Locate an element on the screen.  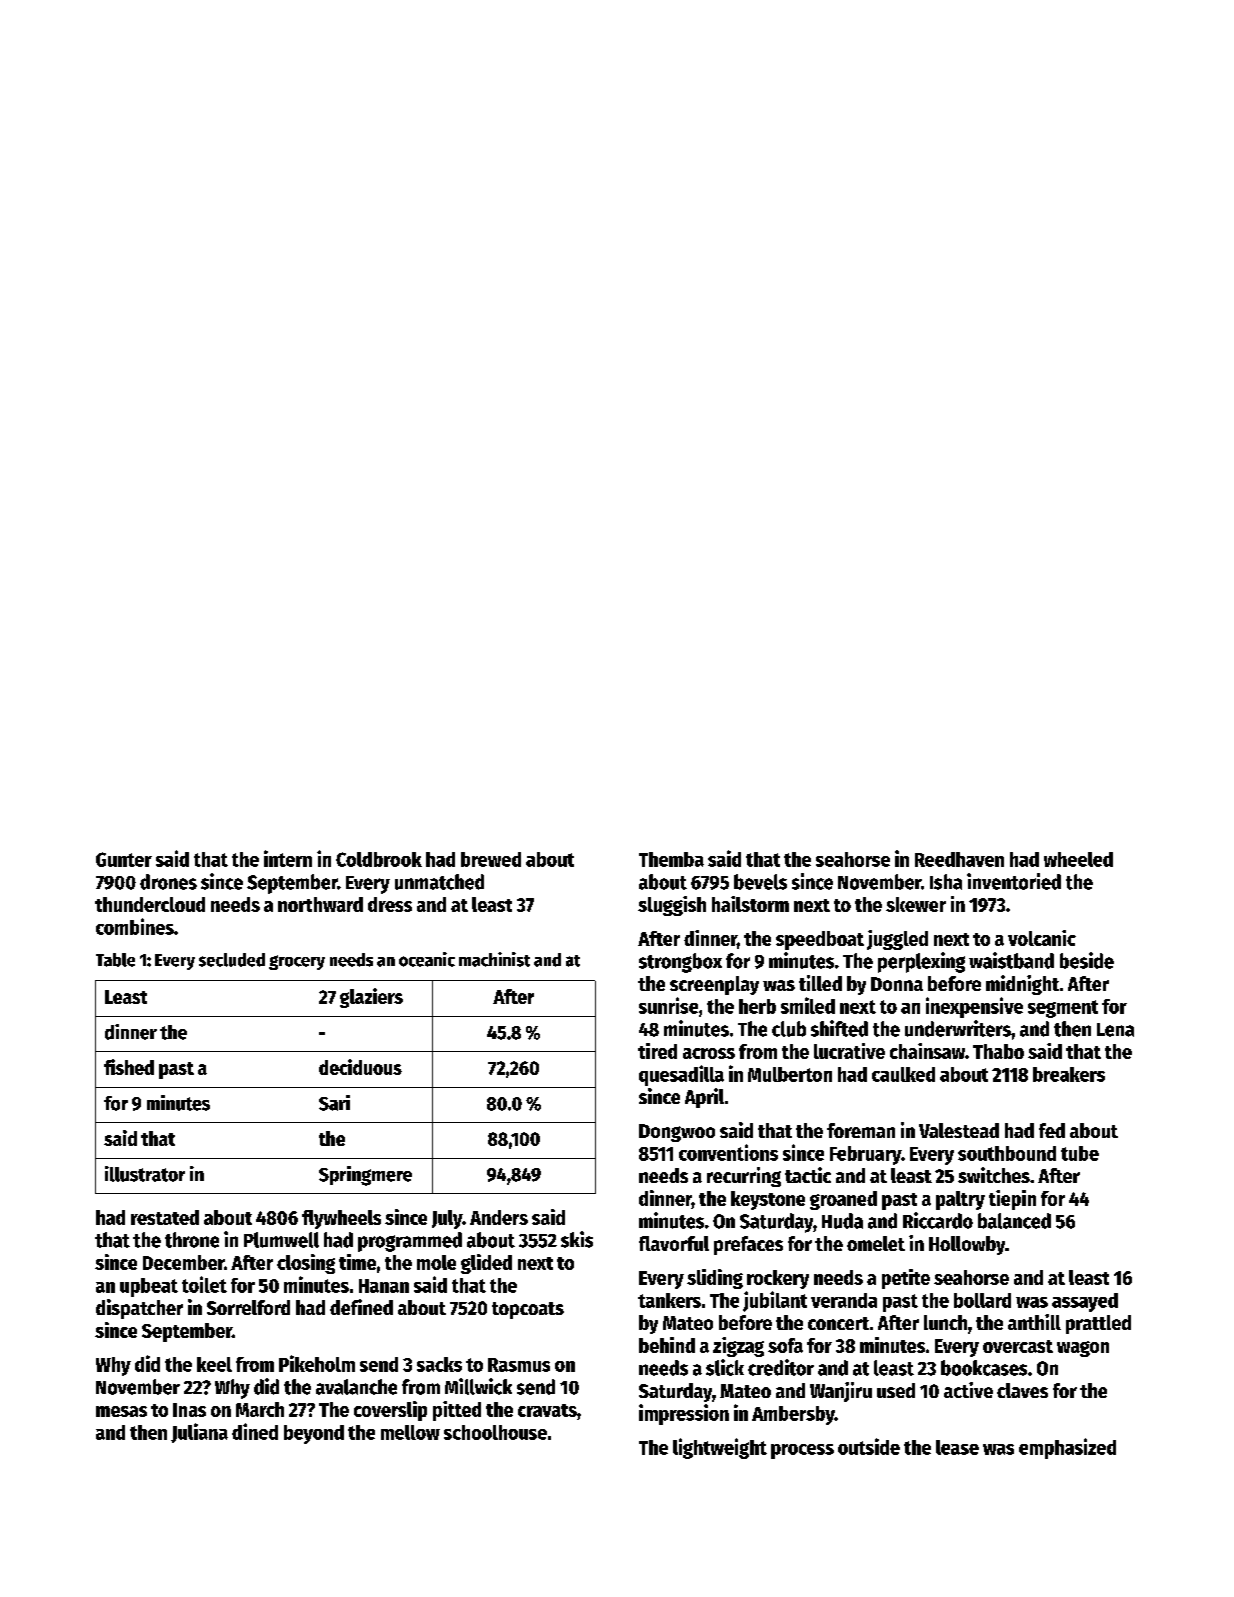
segment is located at coordinates (1063, 1009).
